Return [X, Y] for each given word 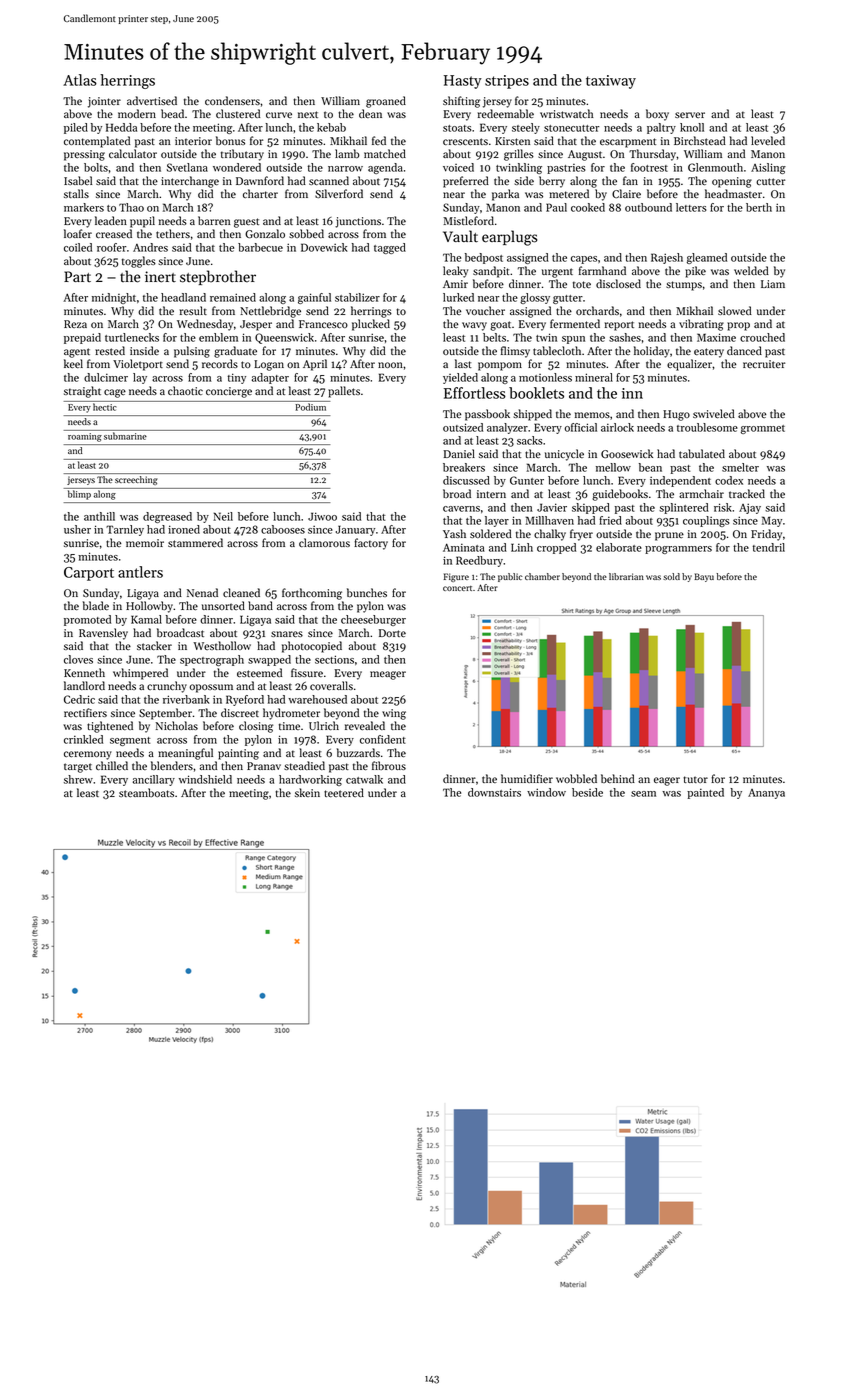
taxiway [611, 82]
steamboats [146, 792]
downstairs [494, 792]
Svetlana [187, 167]
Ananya [766, 794]
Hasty [463, 82]
